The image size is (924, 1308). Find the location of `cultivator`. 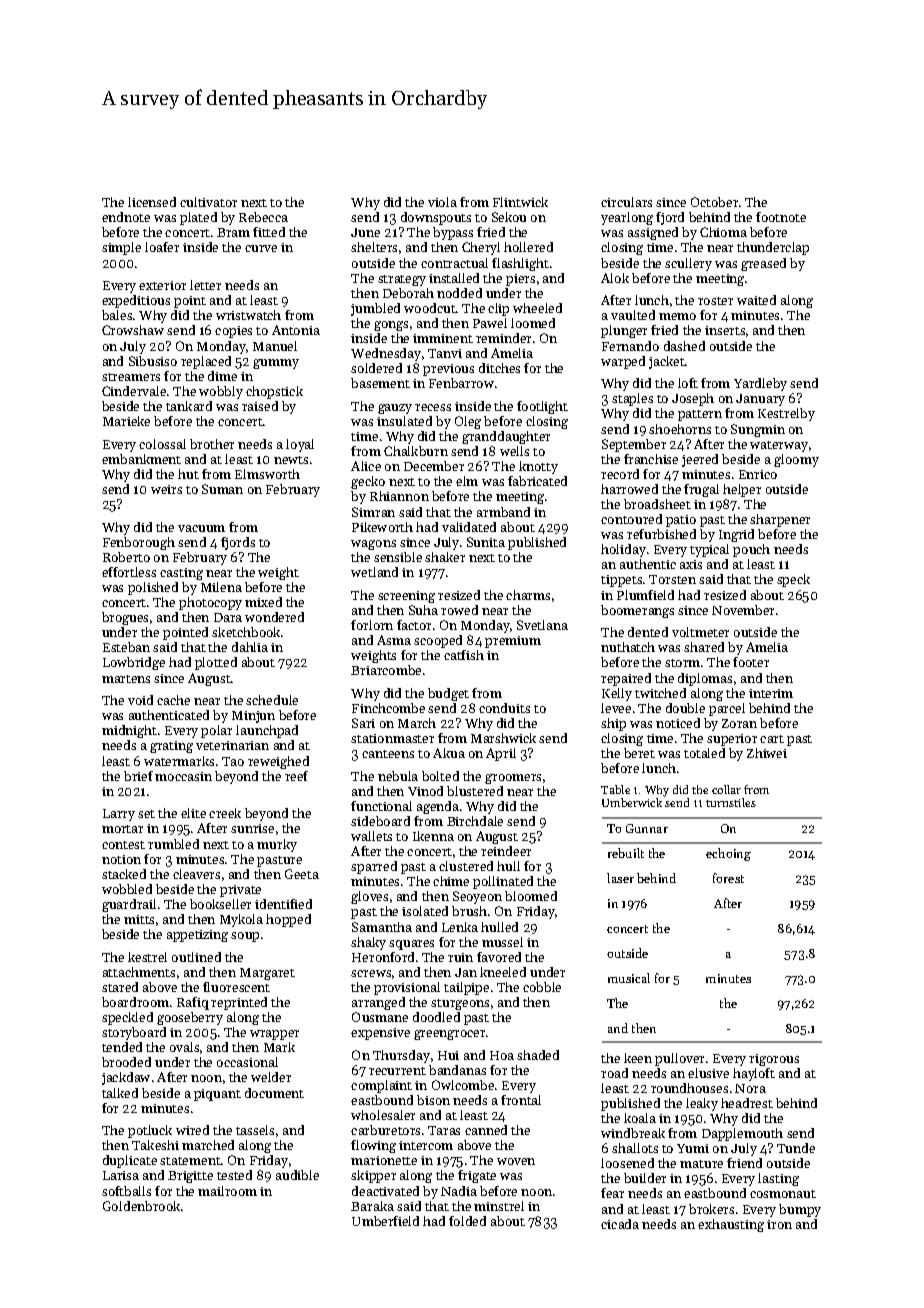

cultivator is located at coordinates (208, 202).
